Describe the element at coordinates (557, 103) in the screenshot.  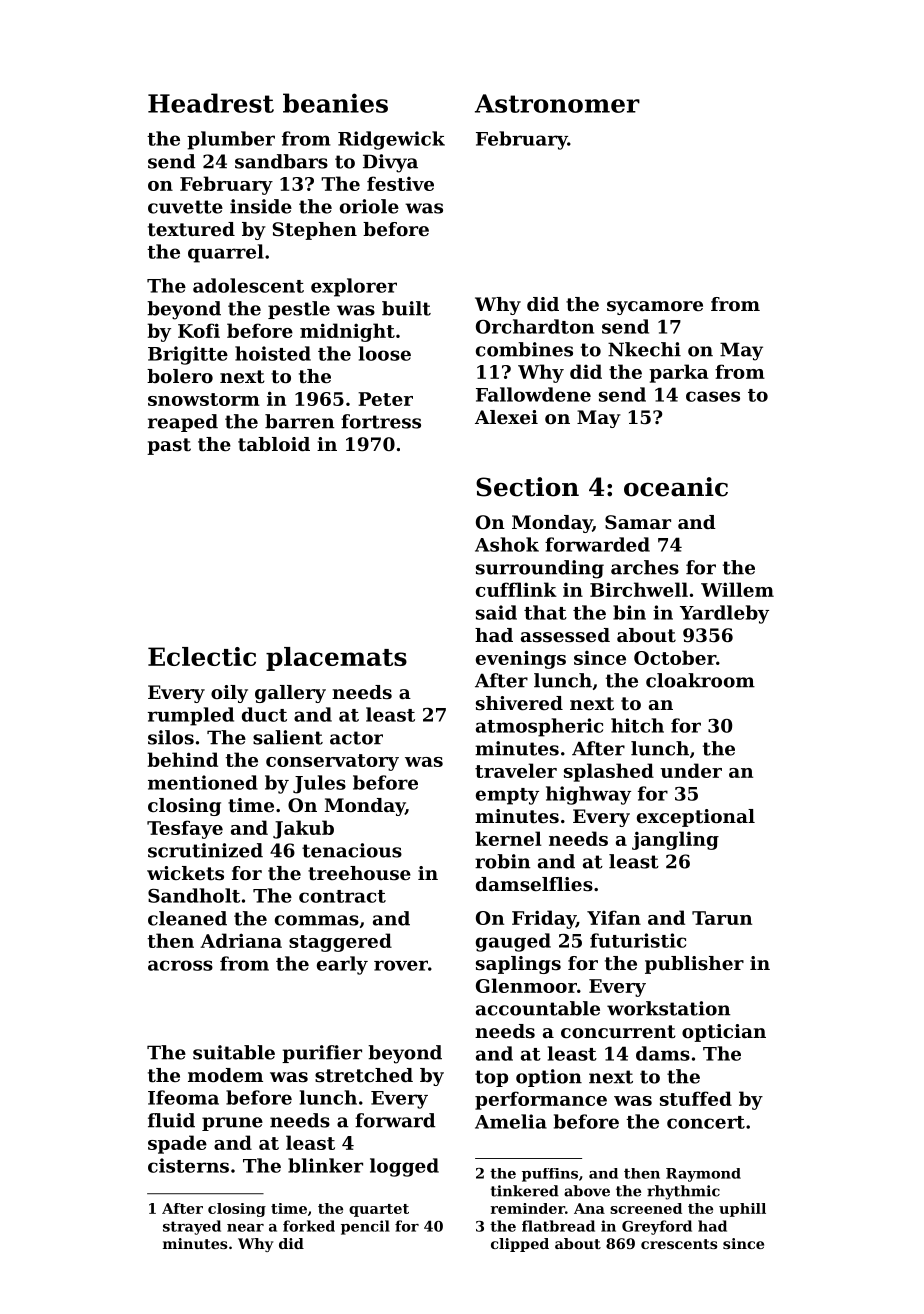
I see `Astronomer` at that location.
